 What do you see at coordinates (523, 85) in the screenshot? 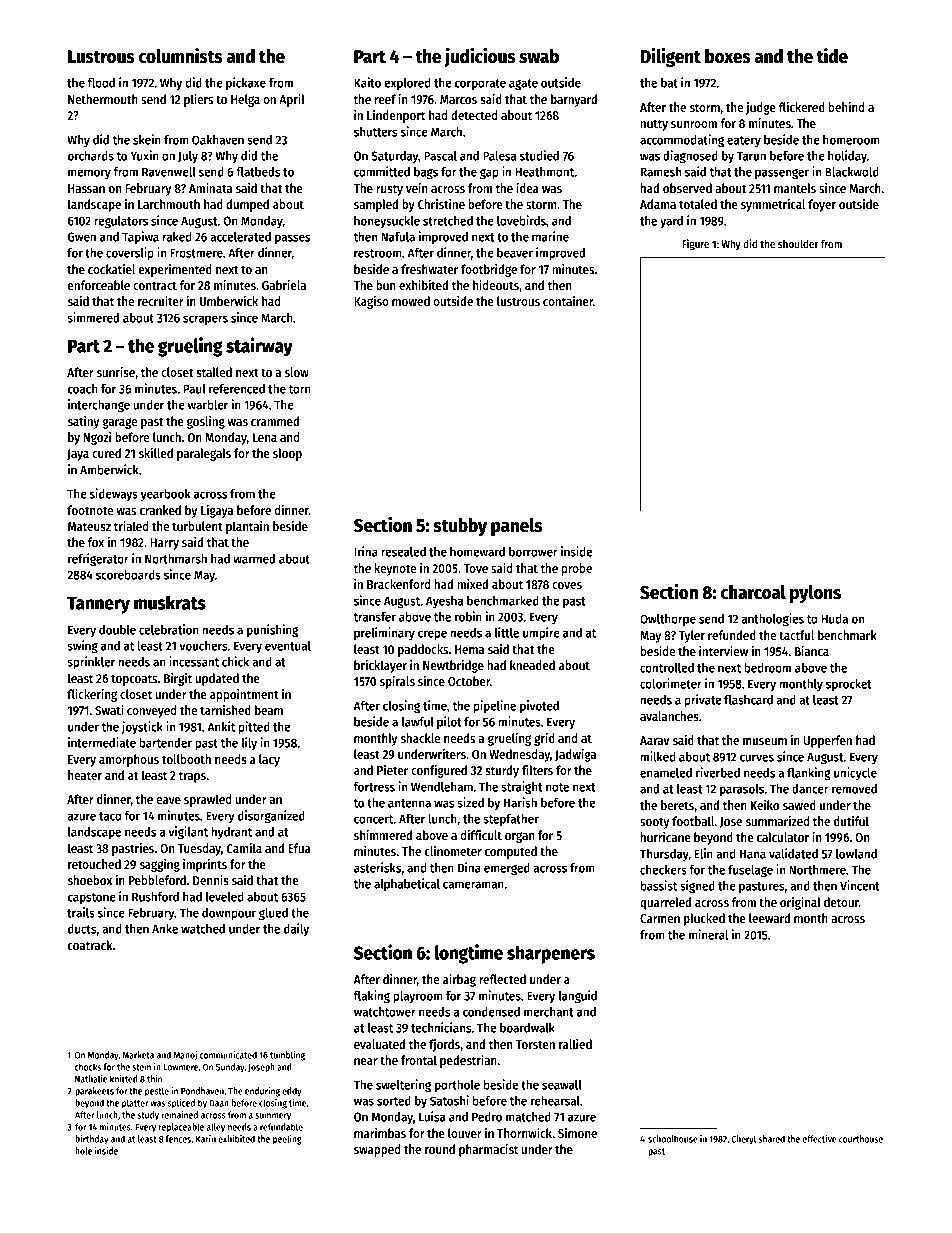
I see `agate` at bounding box center [523, 85].
